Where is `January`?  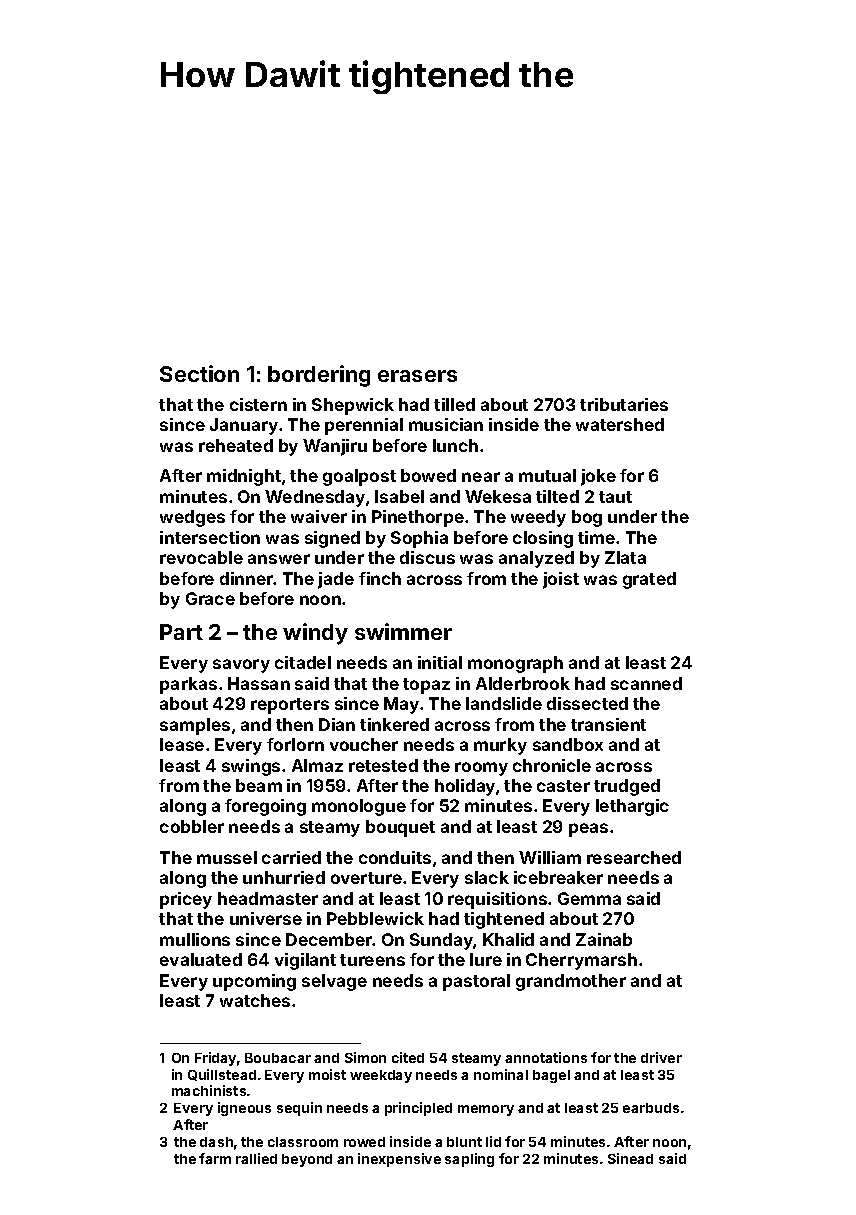 January is located at coordinates (245, 426).
